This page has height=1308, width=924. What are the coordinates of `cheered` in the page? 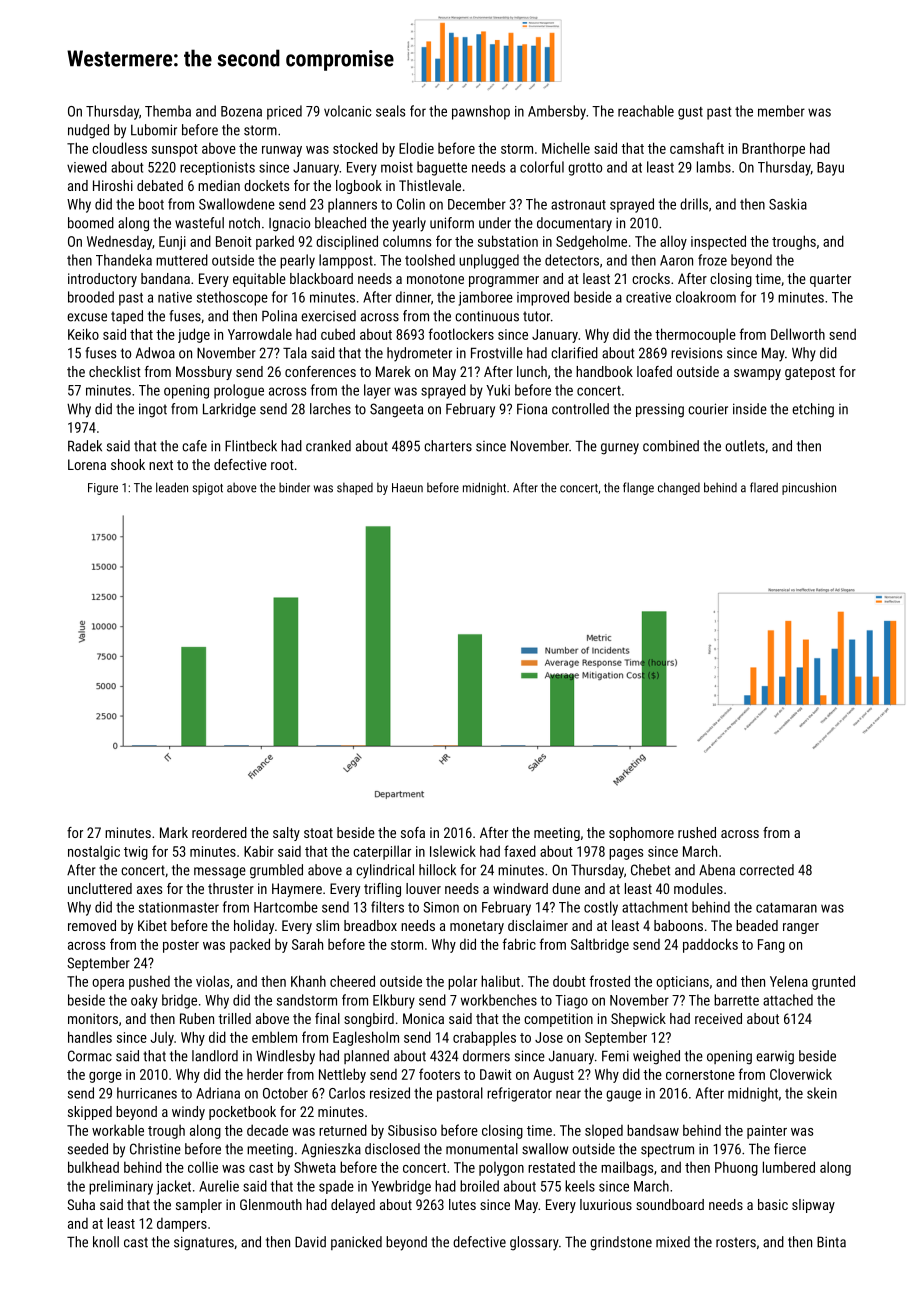 It's located at (352, 981).
